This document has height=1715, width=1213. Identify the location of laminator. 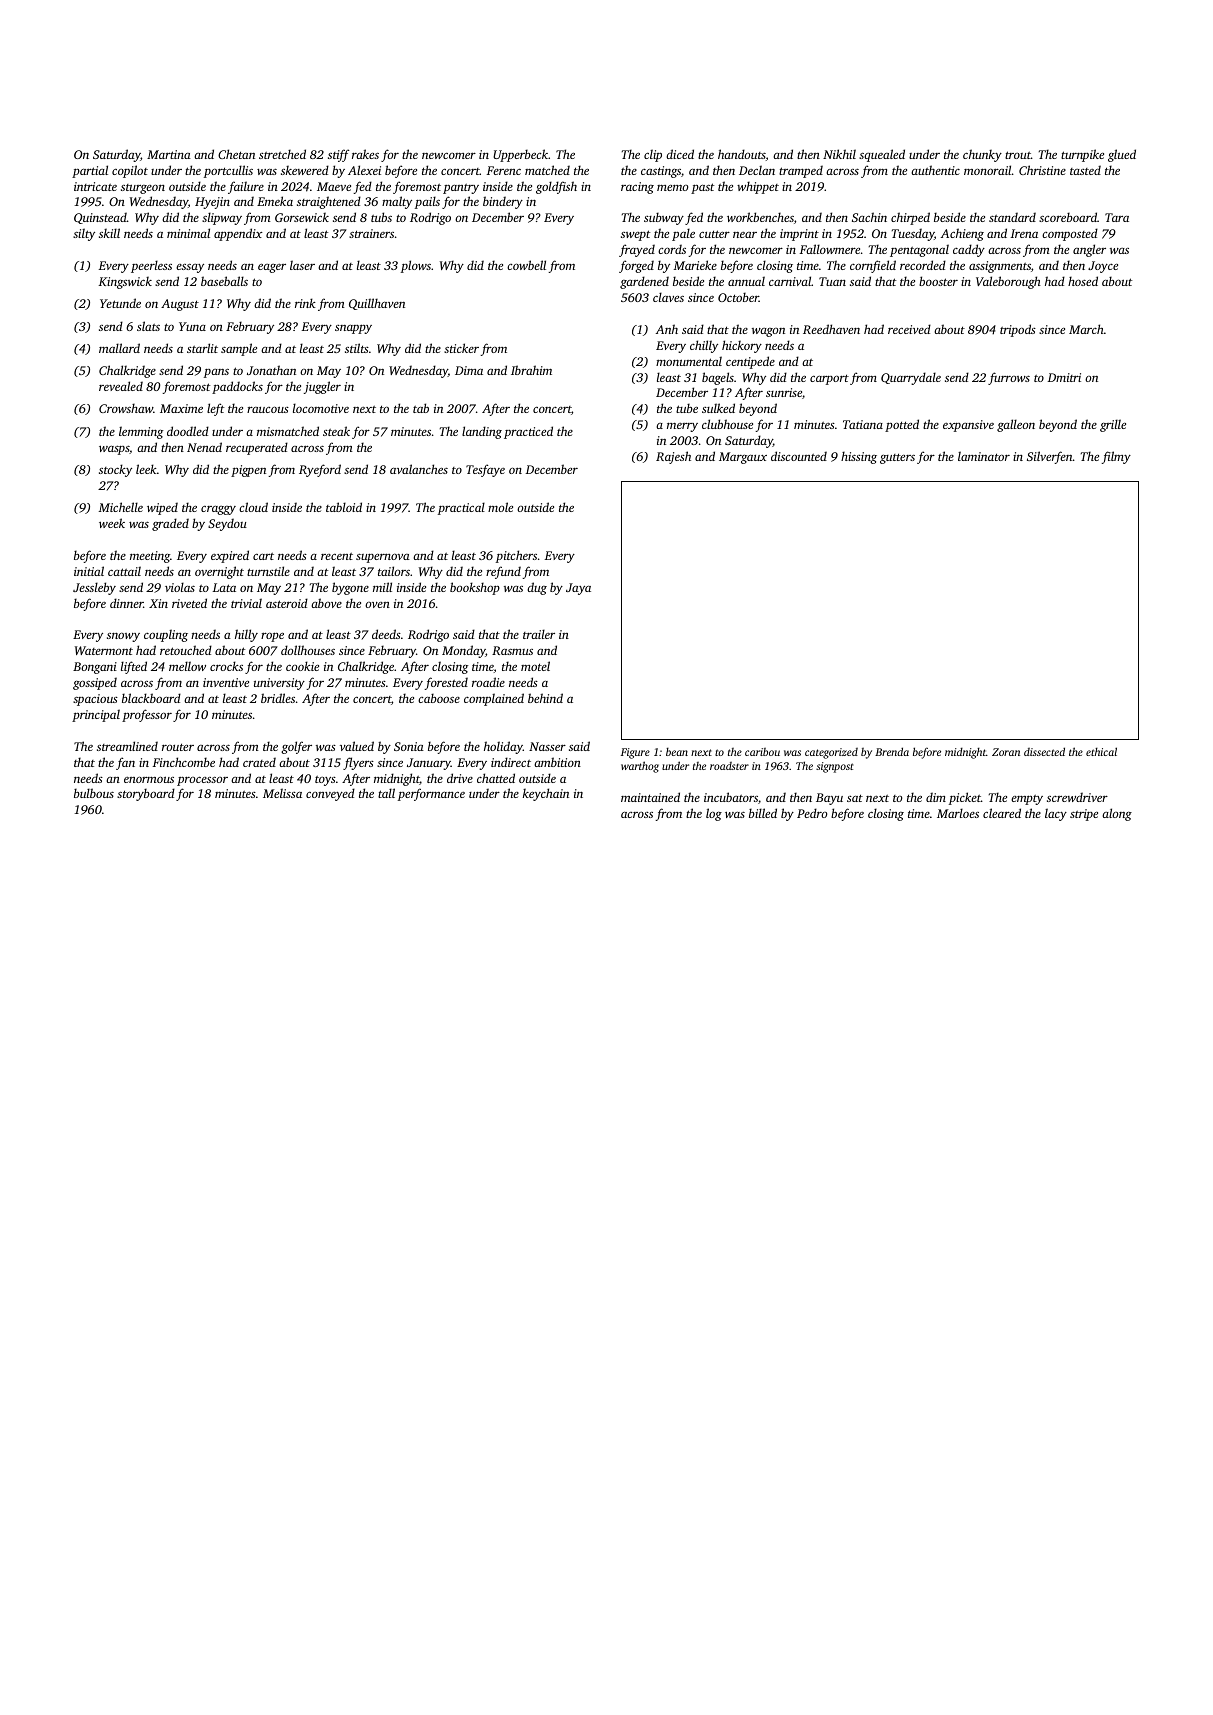
(984, 456).
